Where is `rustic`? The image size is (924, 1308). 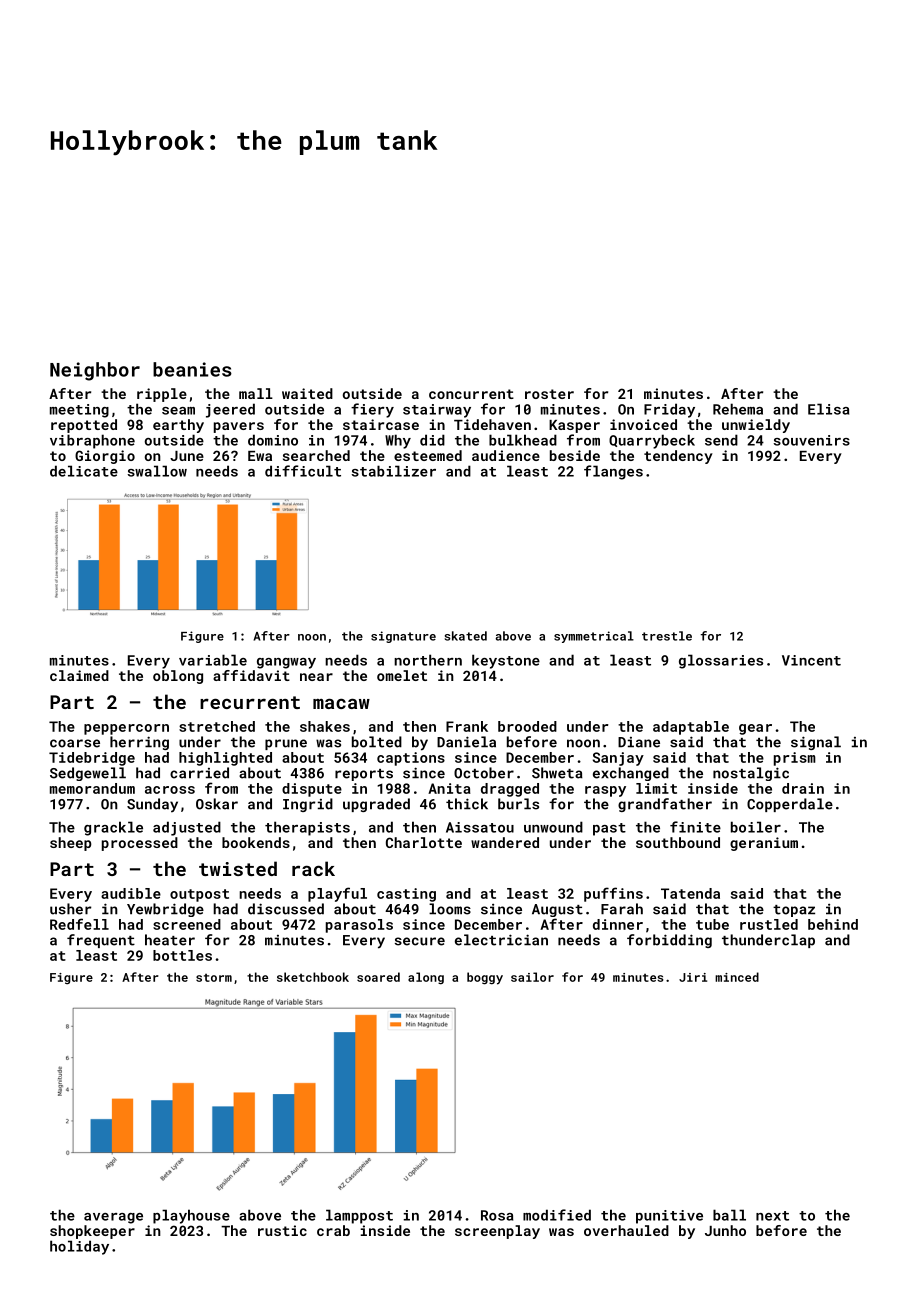
rustic is located at coordinates (282, 1230).
